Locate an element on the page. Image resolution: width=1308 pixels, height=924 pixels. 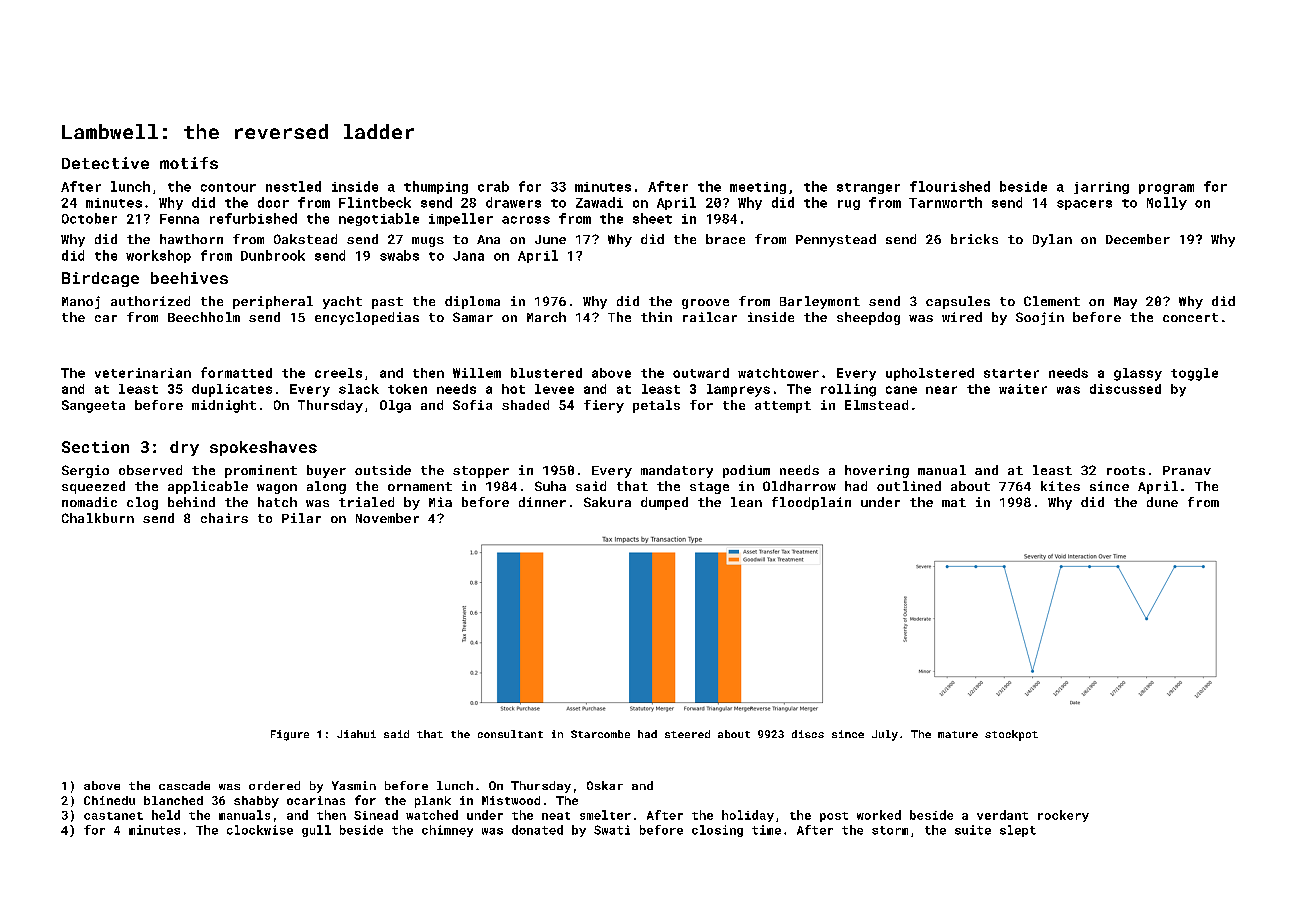
discs is located at coordinates (808, 734).
